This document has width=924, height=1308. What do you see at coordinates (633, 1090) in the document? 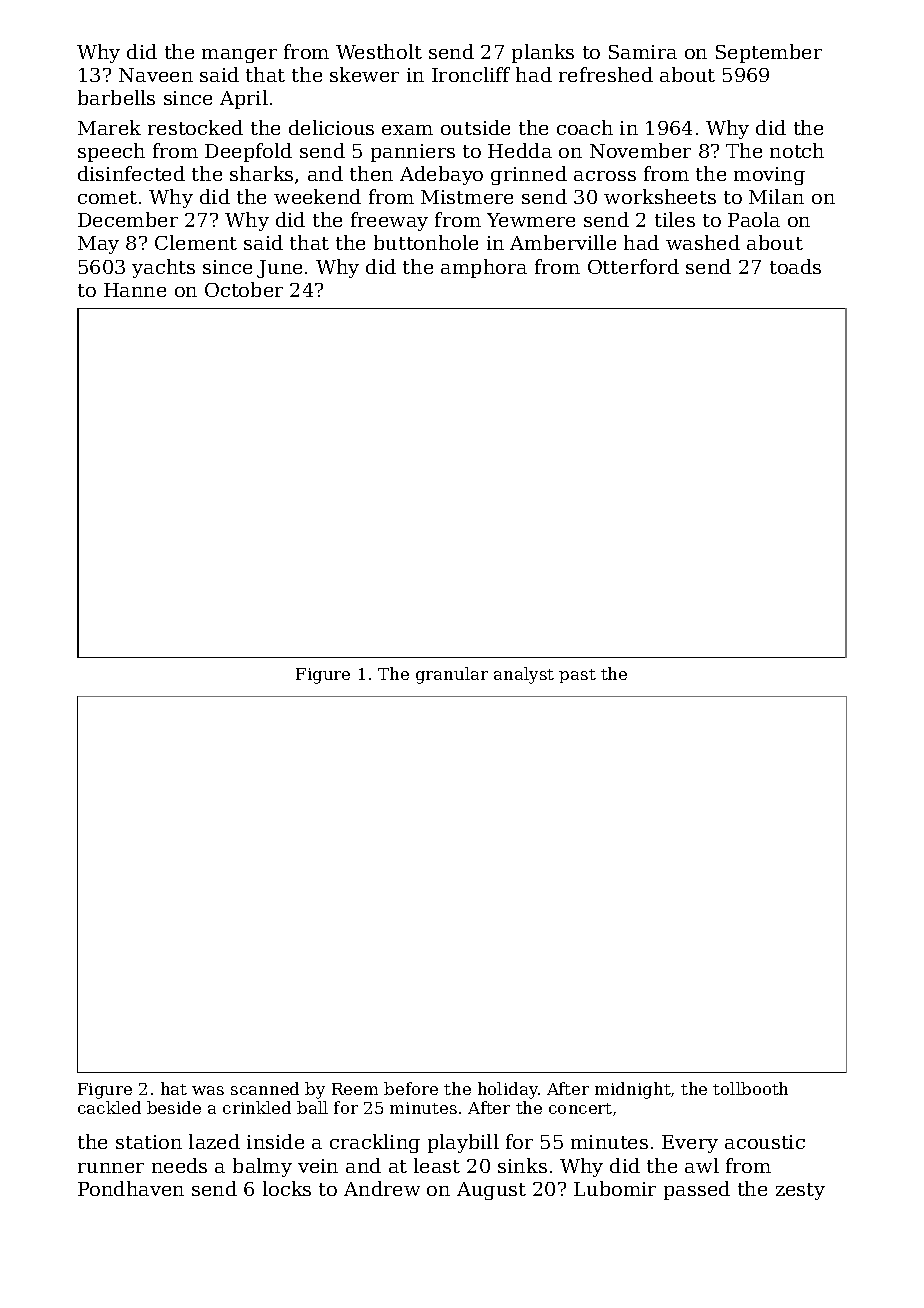
I see `midnight` at bounding box center [633, 1090].
